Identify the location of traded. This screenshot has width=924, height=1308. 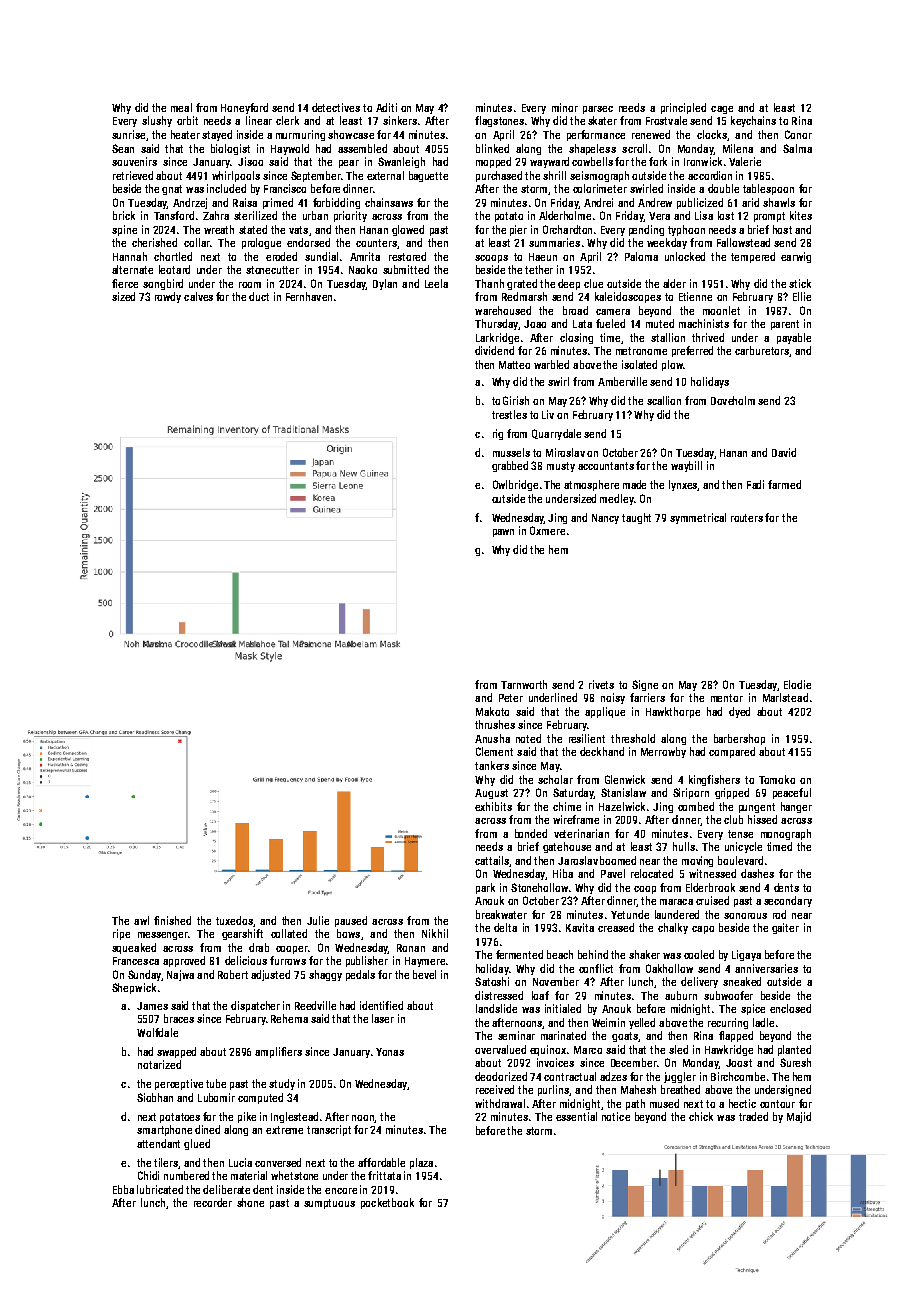
(753, 1116).
